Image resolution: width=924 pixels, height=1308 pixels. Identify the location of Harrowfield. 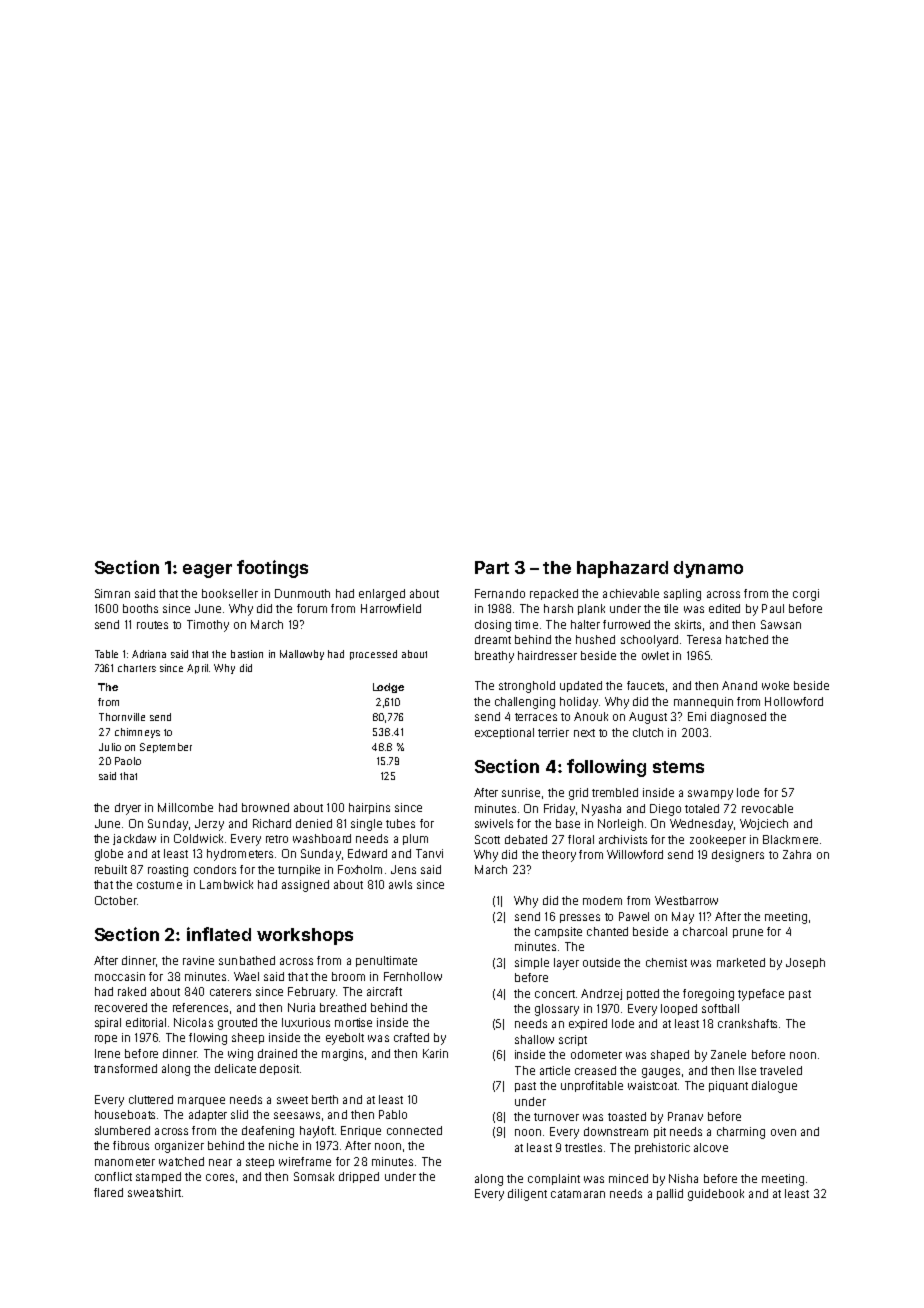
(391, 608).
